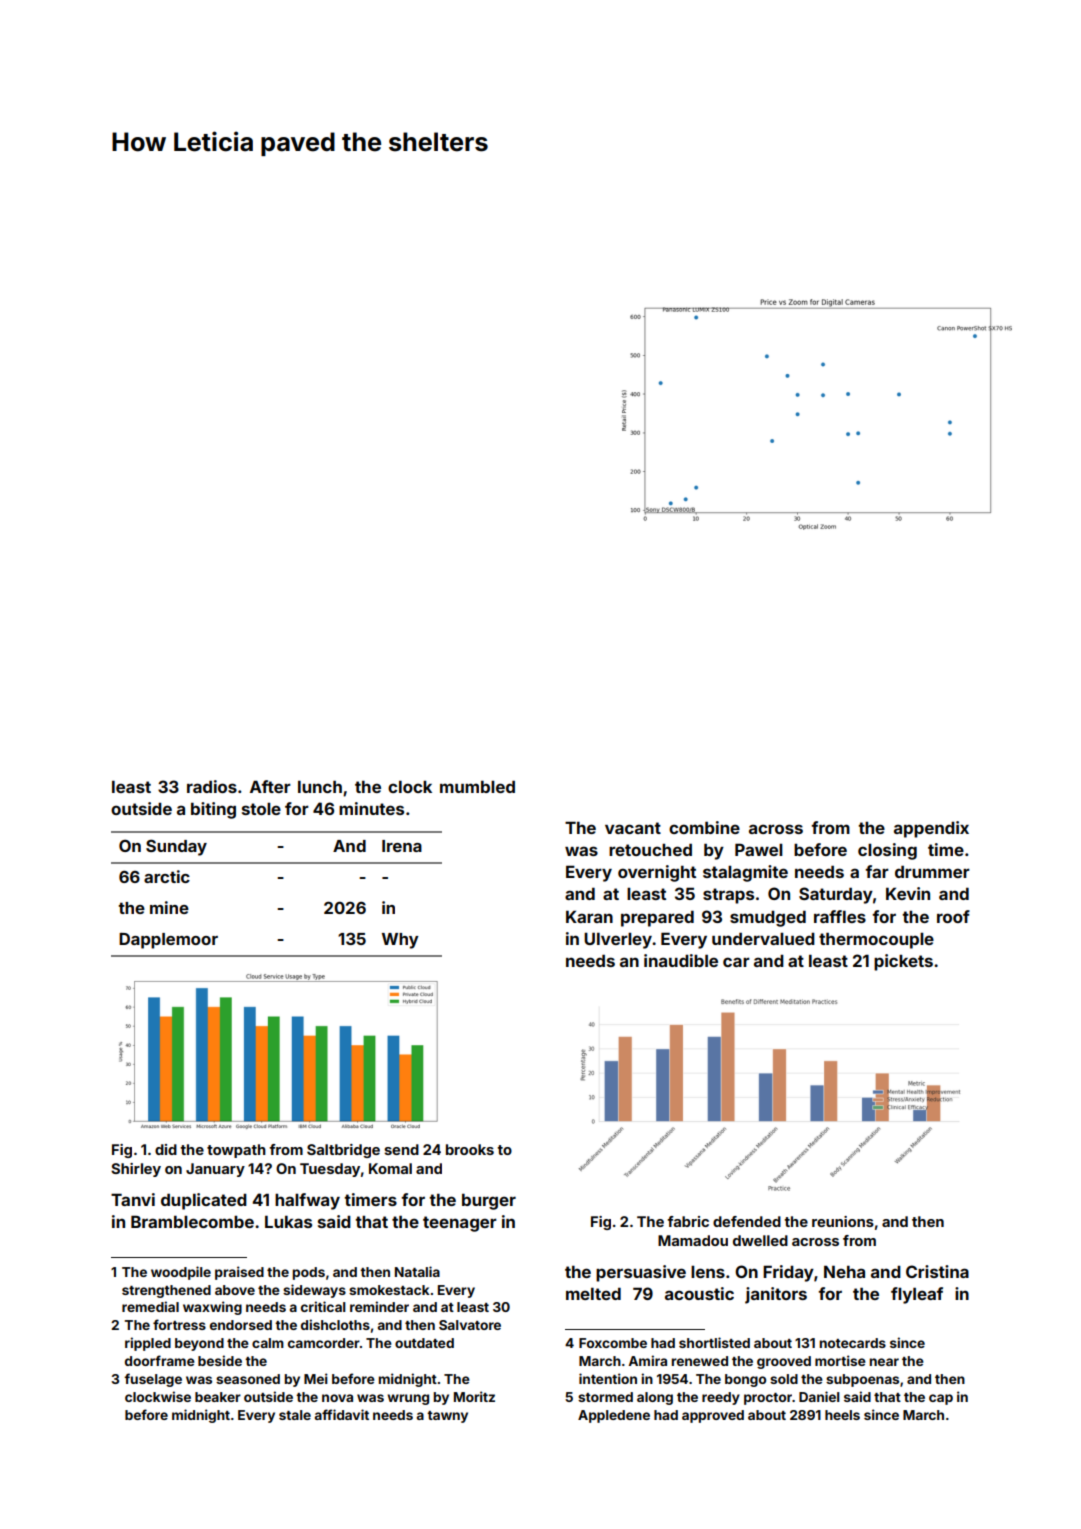 This page has height=1529, width=1081. Describe the element at coordinates (688, 1221) in the page. I see `fabric` at that location.
